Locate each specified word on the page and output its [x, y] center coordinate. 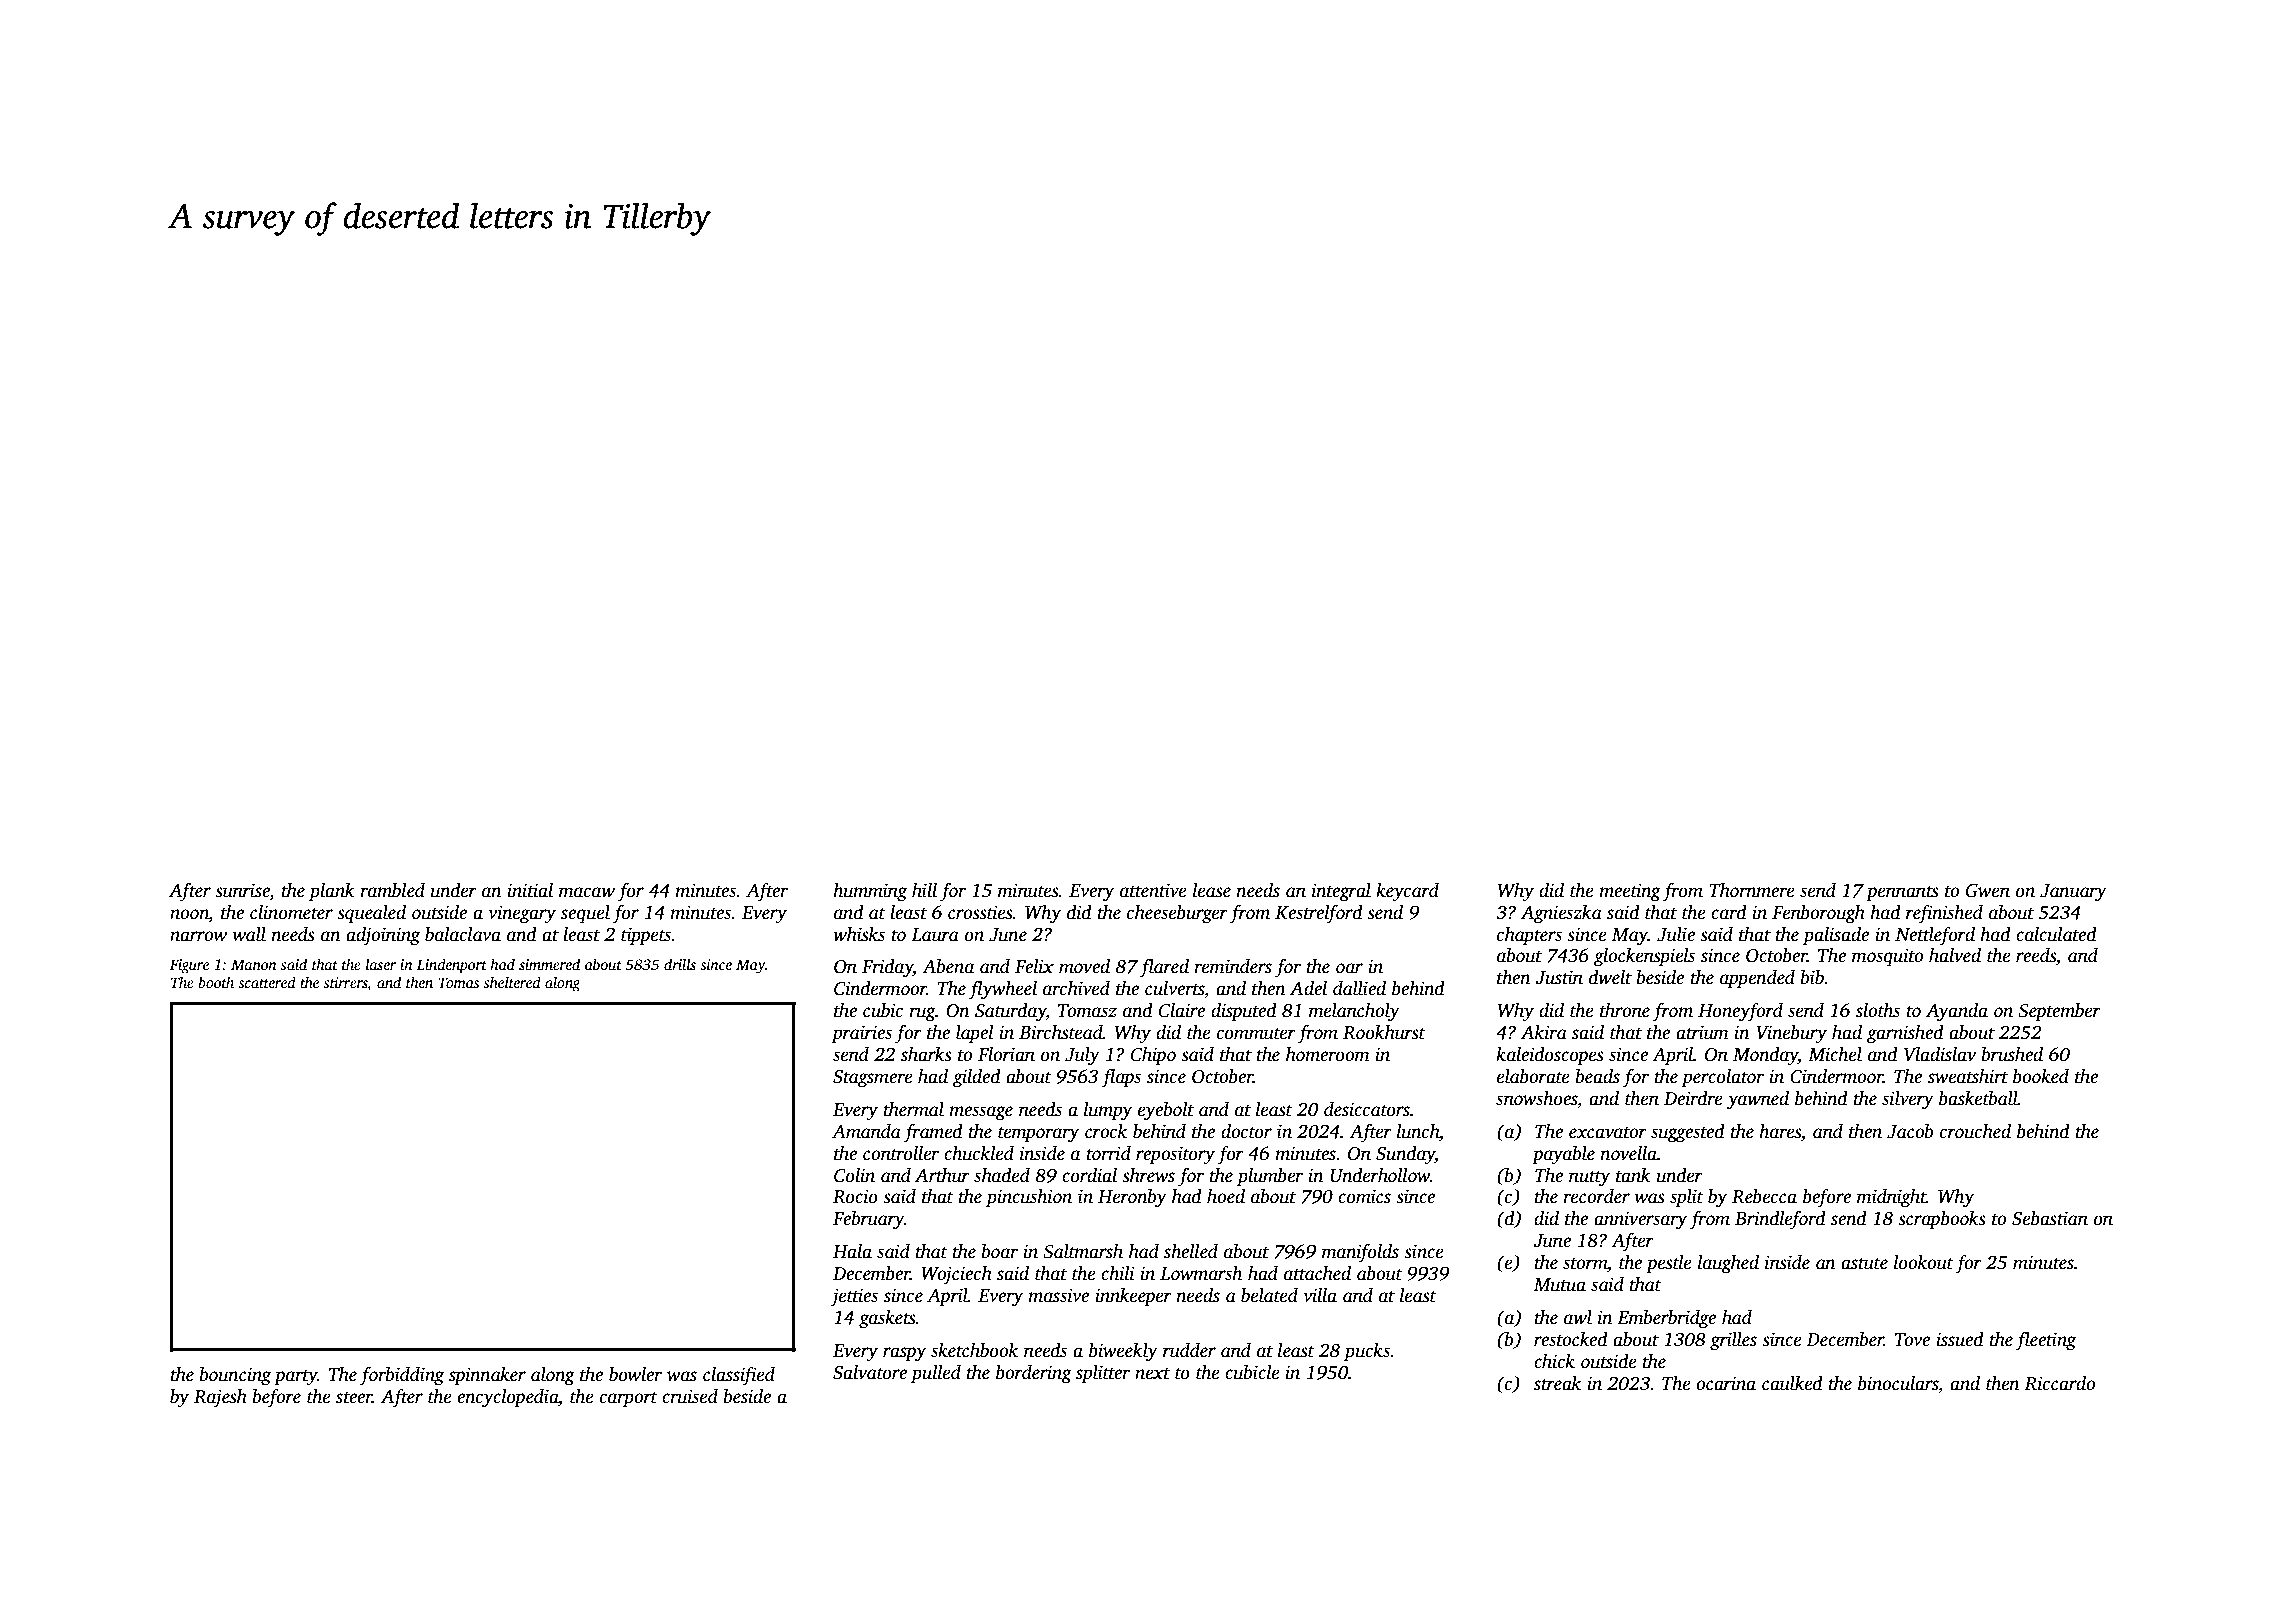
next [1152, 1374]
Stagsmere [873, 1079]
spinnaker [487, 1376]
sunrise [242, 890]
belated [1269, 1295]
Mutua [1559, 1285]
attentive [1153, 890]
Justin [1559, 977]
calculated [2056, 934]
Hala [852, 1251]
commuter [1256, 1034]
